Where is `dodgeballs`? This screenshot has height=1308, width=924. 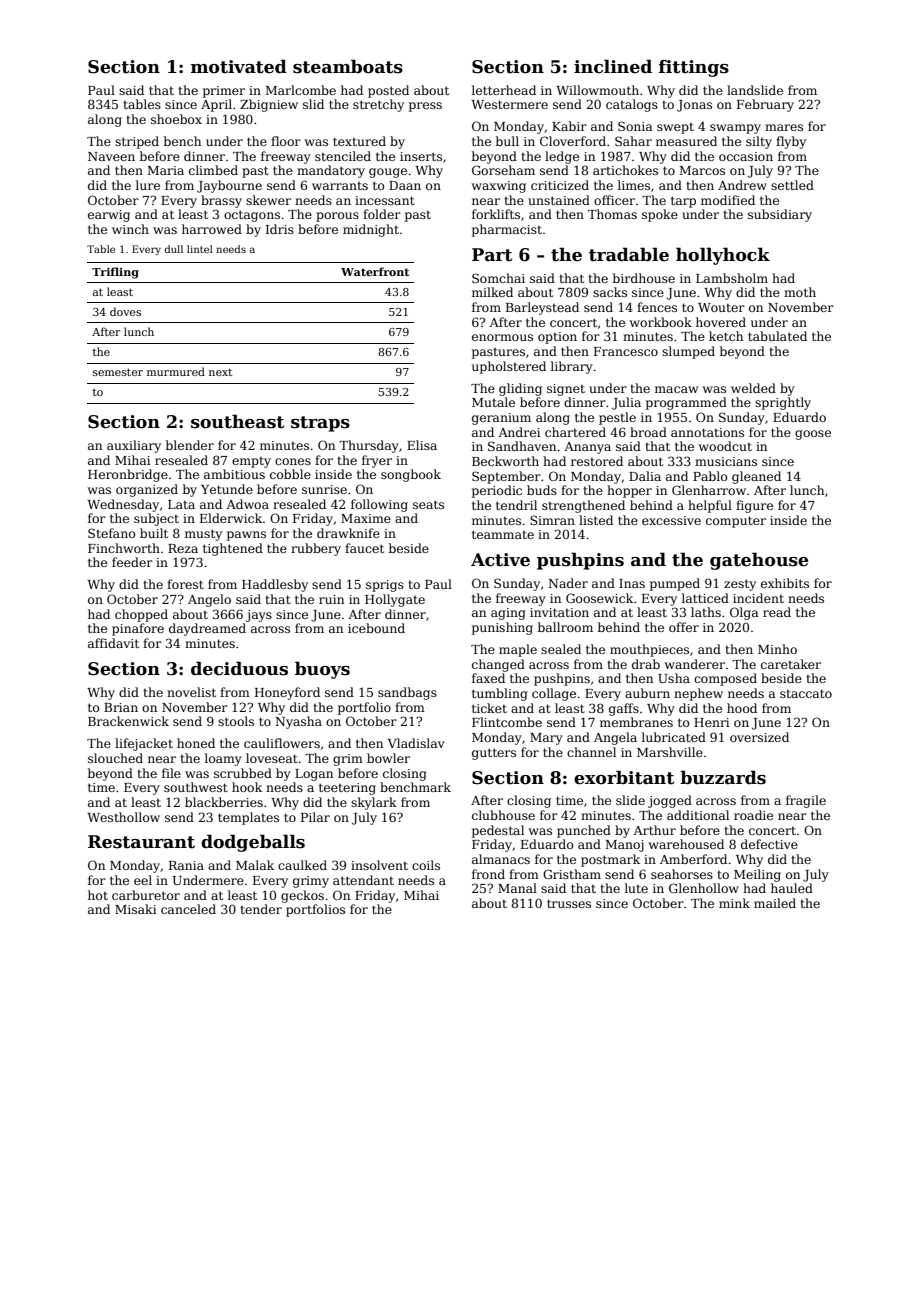
dodgeballs is located at coordinates (253, 843).
